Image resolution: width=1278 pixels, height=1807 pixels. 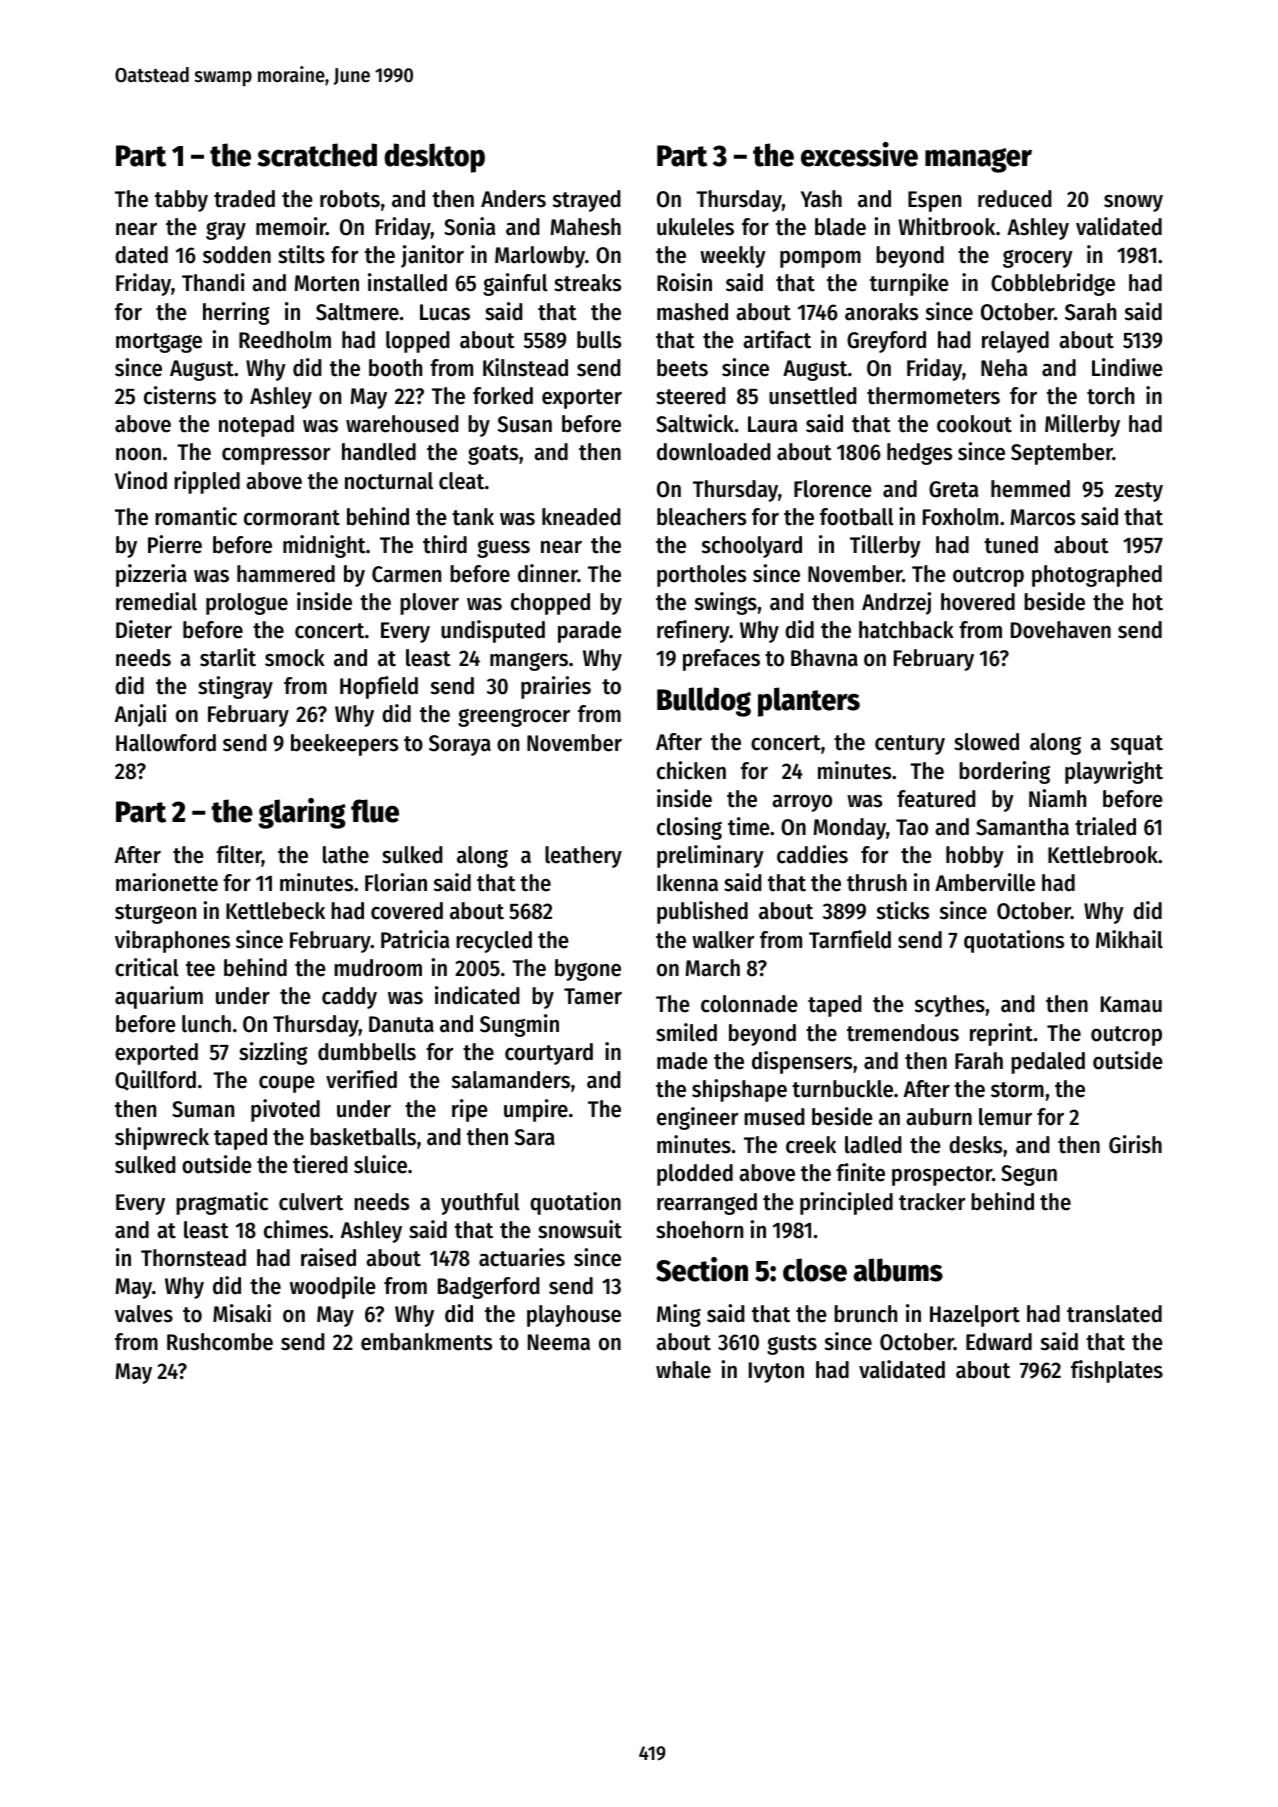 I want to click on mashed, so click(x=692, y=312).
